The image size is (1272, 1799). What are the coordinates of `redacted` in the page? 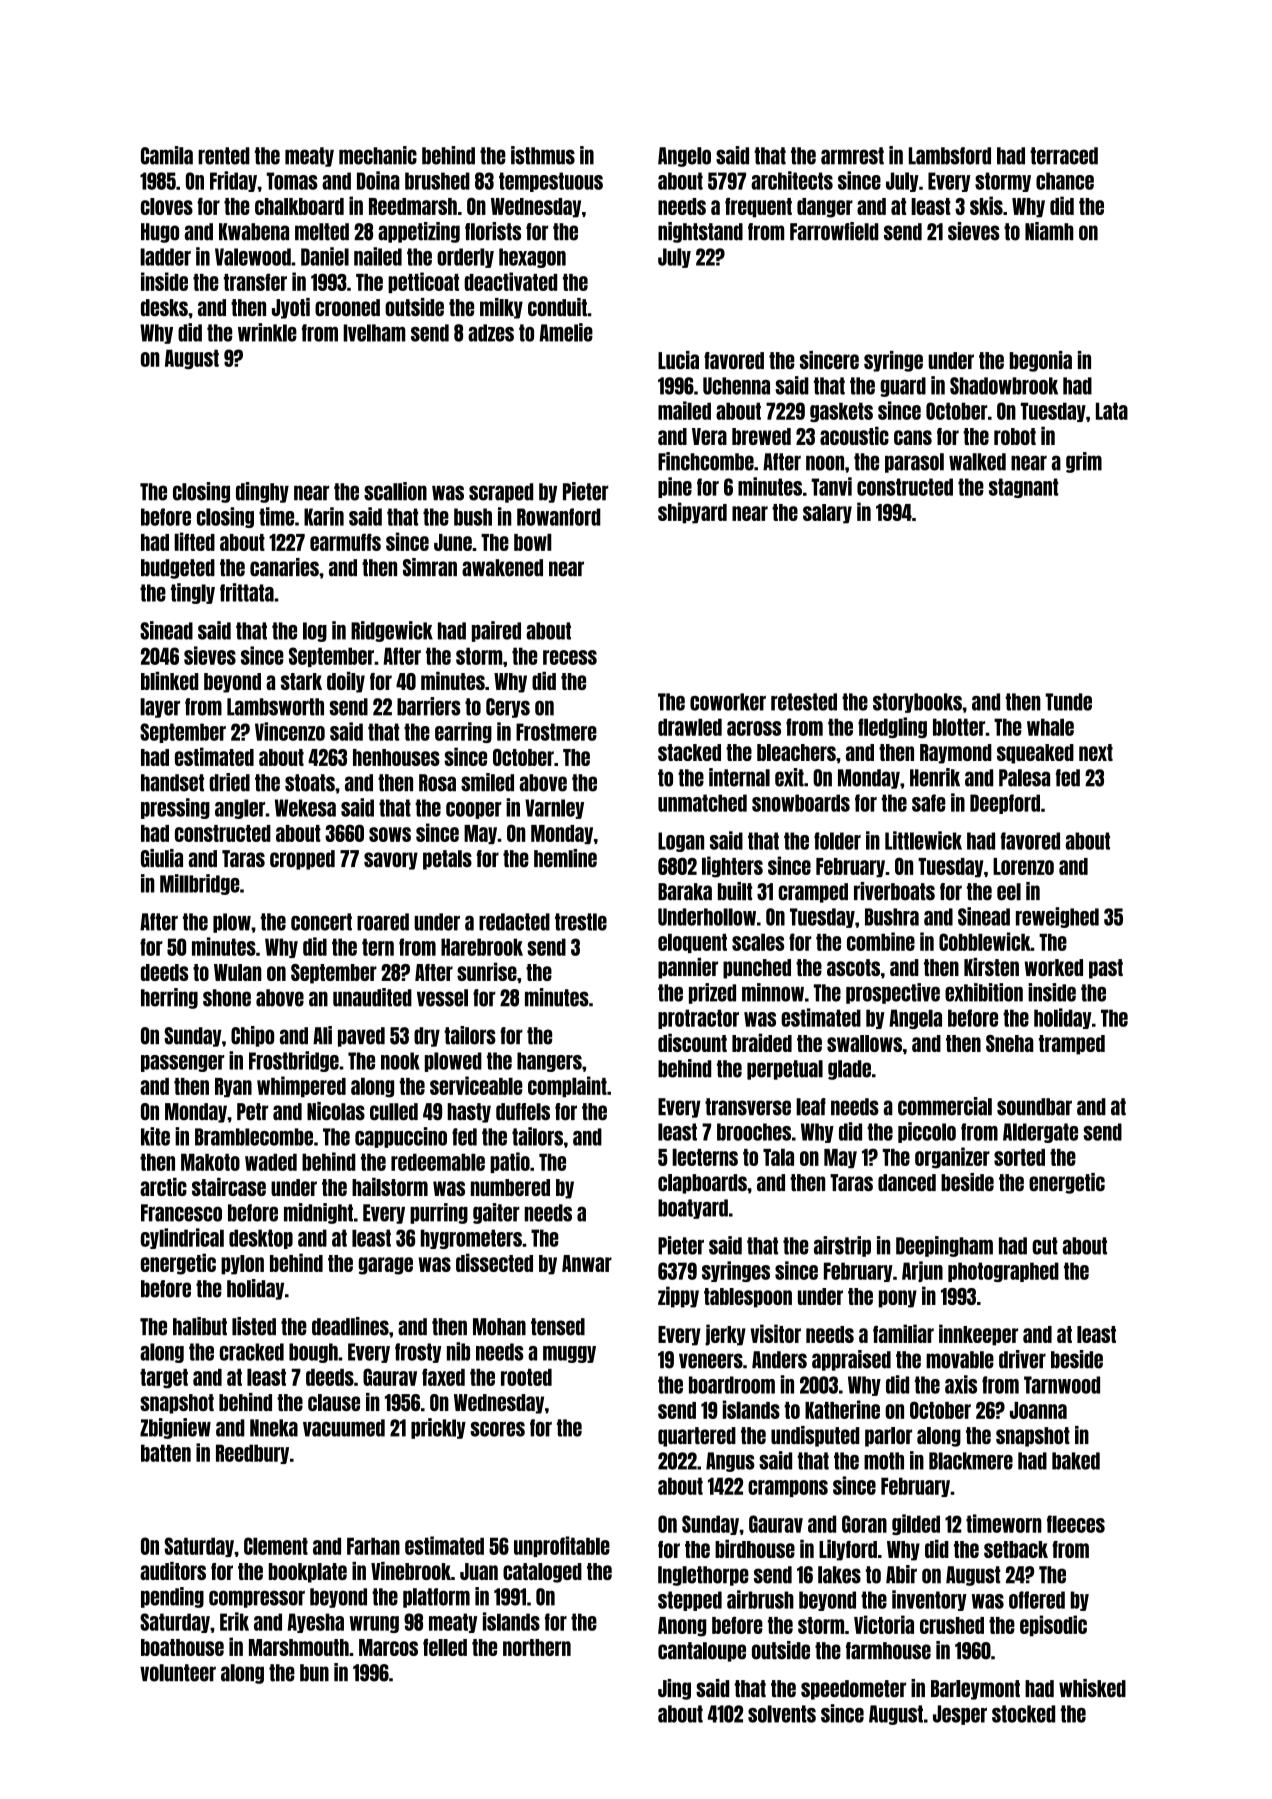 It's located at (514, 922).
